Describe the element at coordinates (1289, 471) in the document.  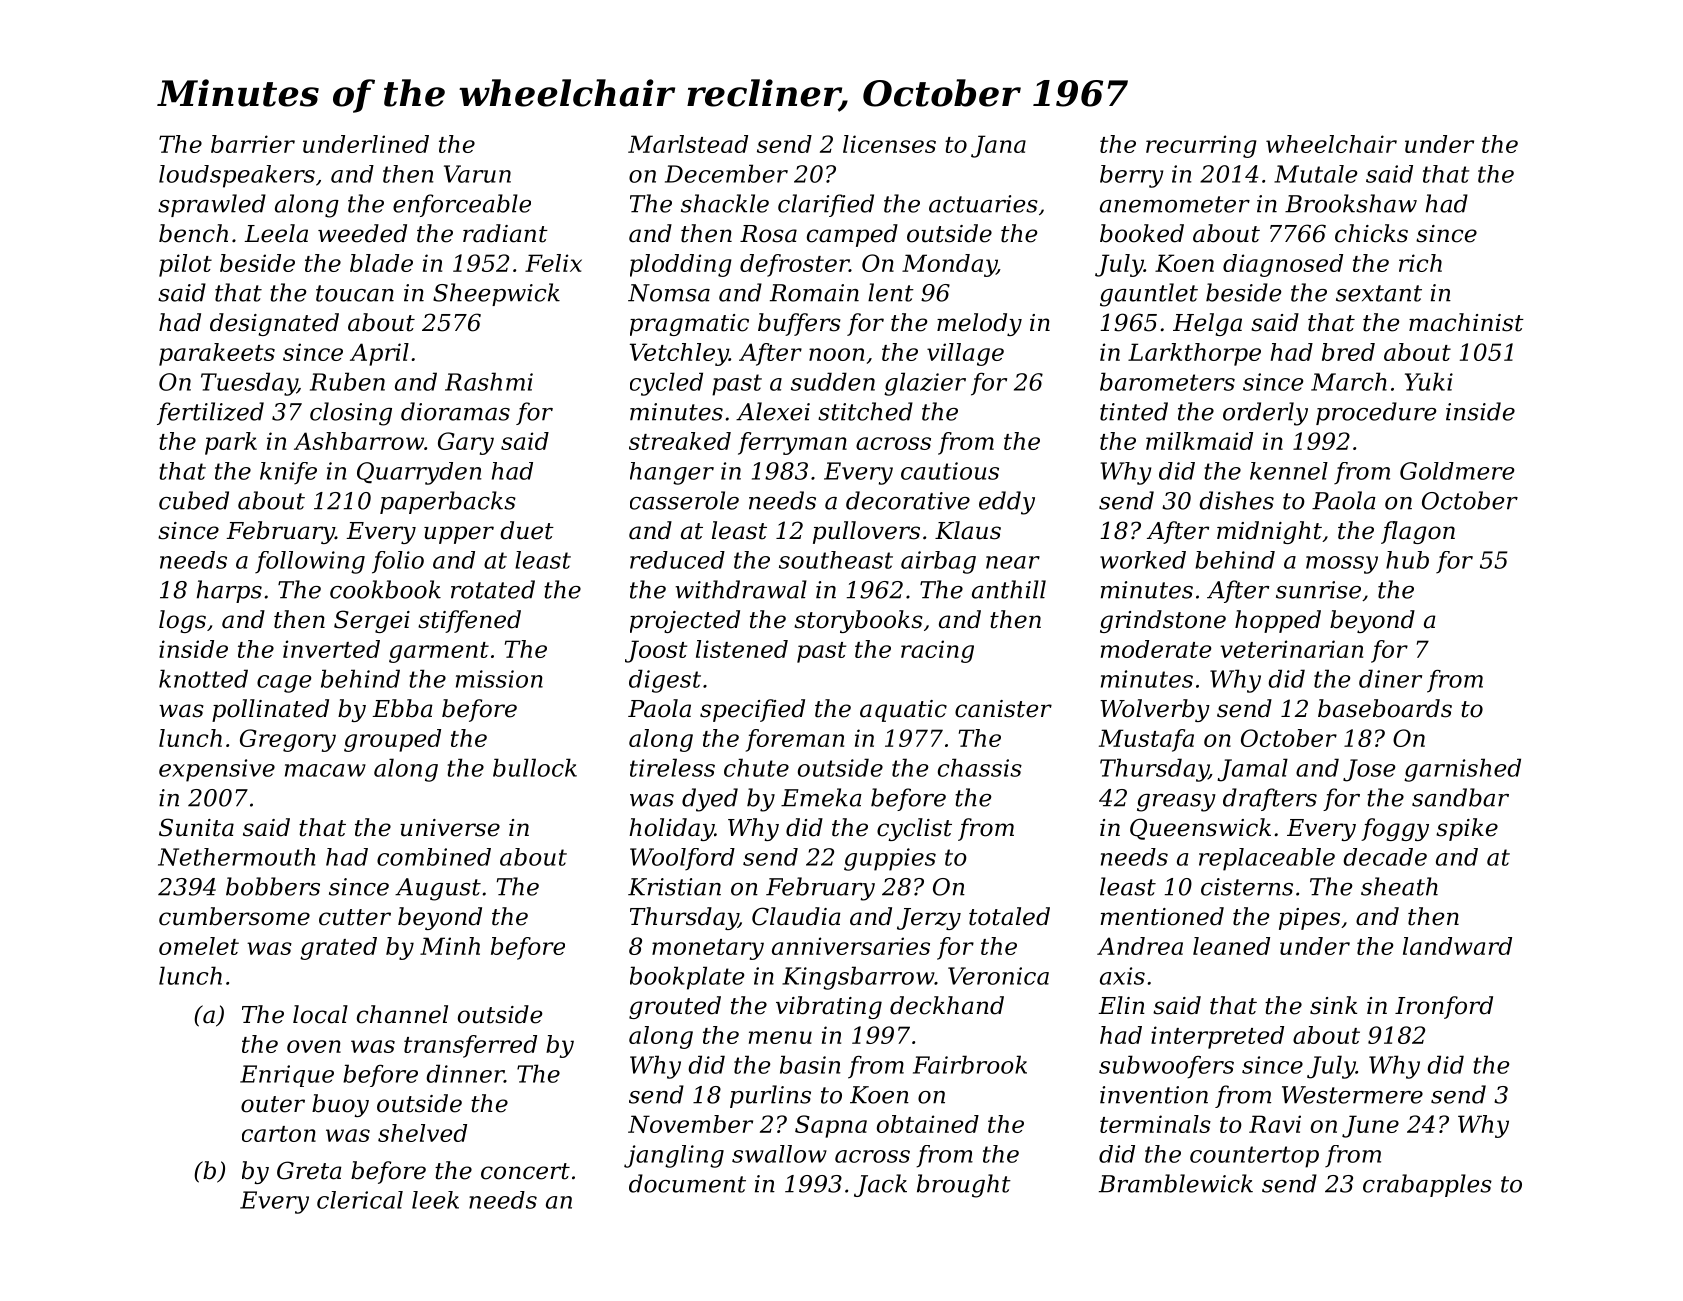
I see `kennel` at that location.
